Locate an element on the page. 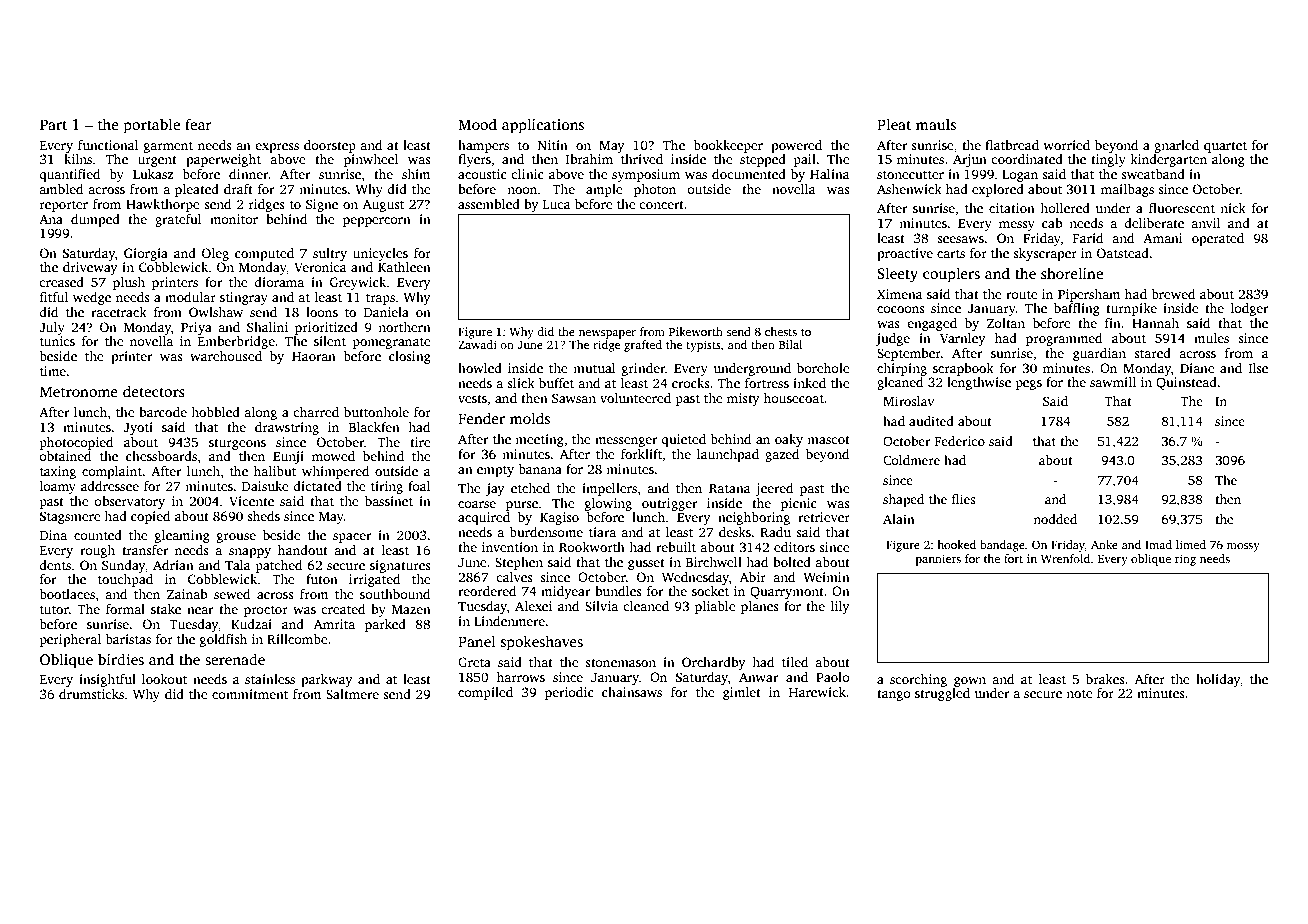 The width and height of the document is (1308, 924). turnpike is located at coordinates (1131, 309).
